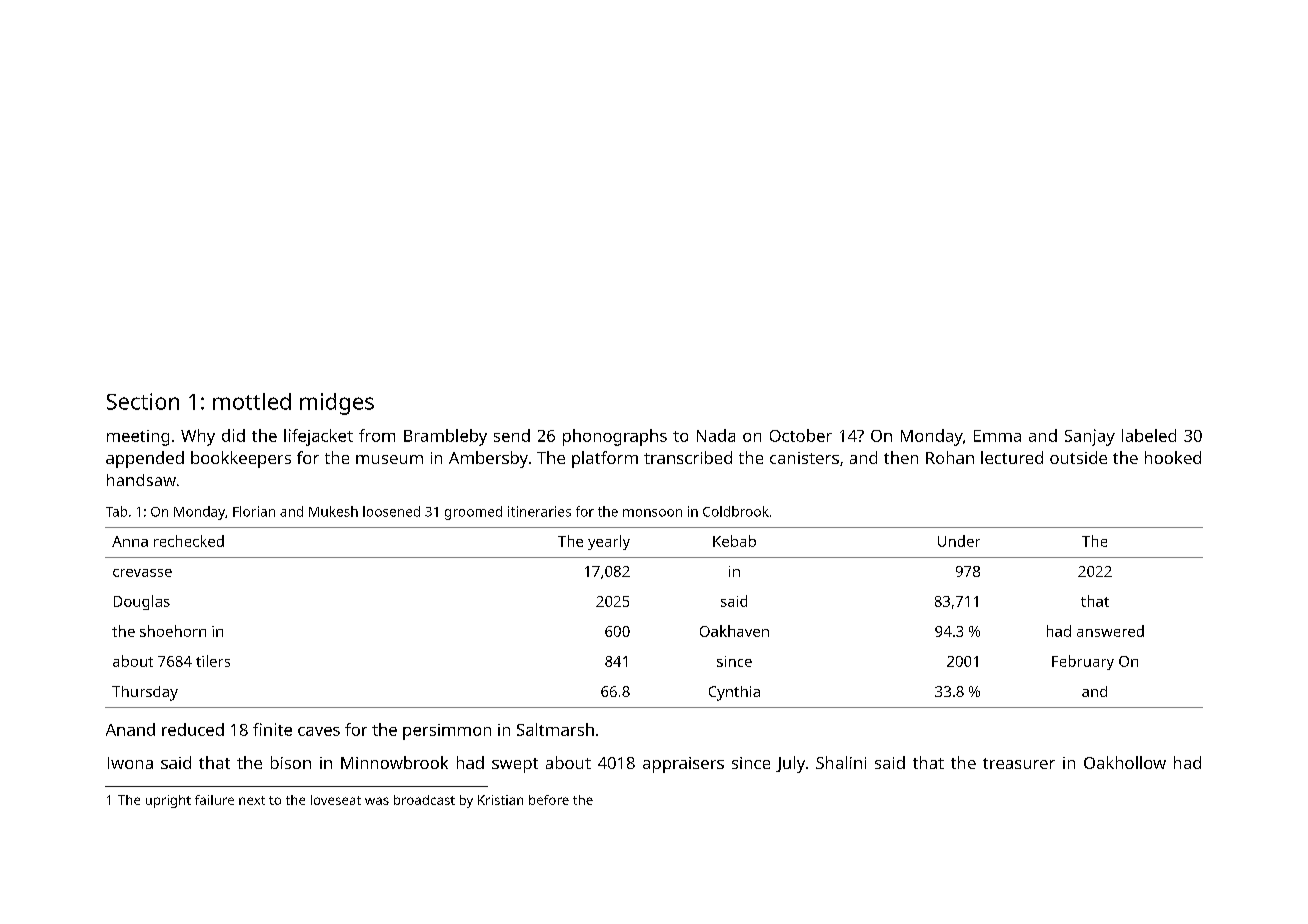 The image size is (1308, 924). Describe the element at coordinates (1110, 631) in the page. I see `answered` at that location.
